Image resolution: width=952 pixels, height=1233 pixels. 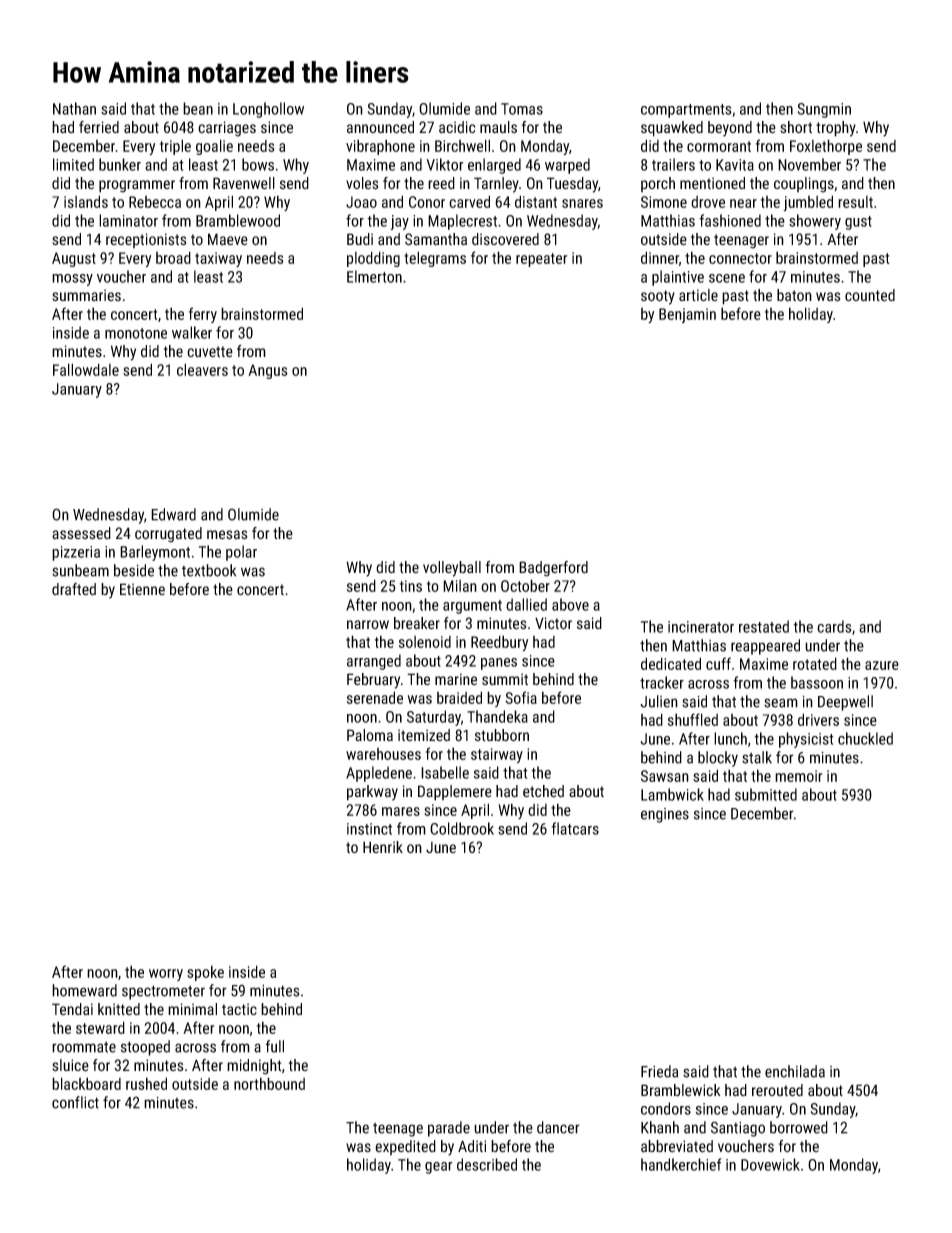 What do you see at coordinates (198, 108) in the screenshot?
I see `bean` at bounding box center [198, 108].
